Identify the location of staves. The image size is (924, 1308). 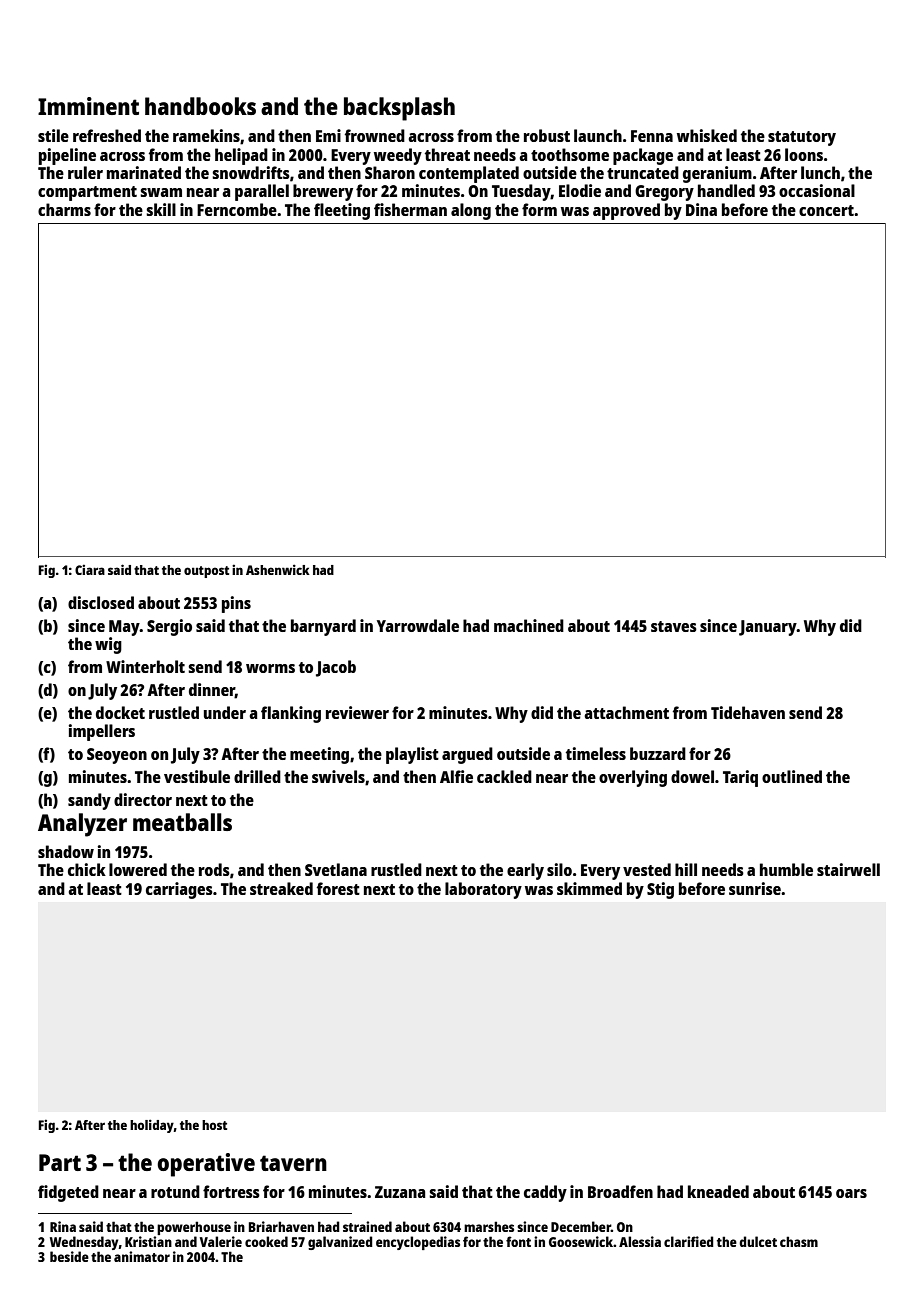
(674, 626).
